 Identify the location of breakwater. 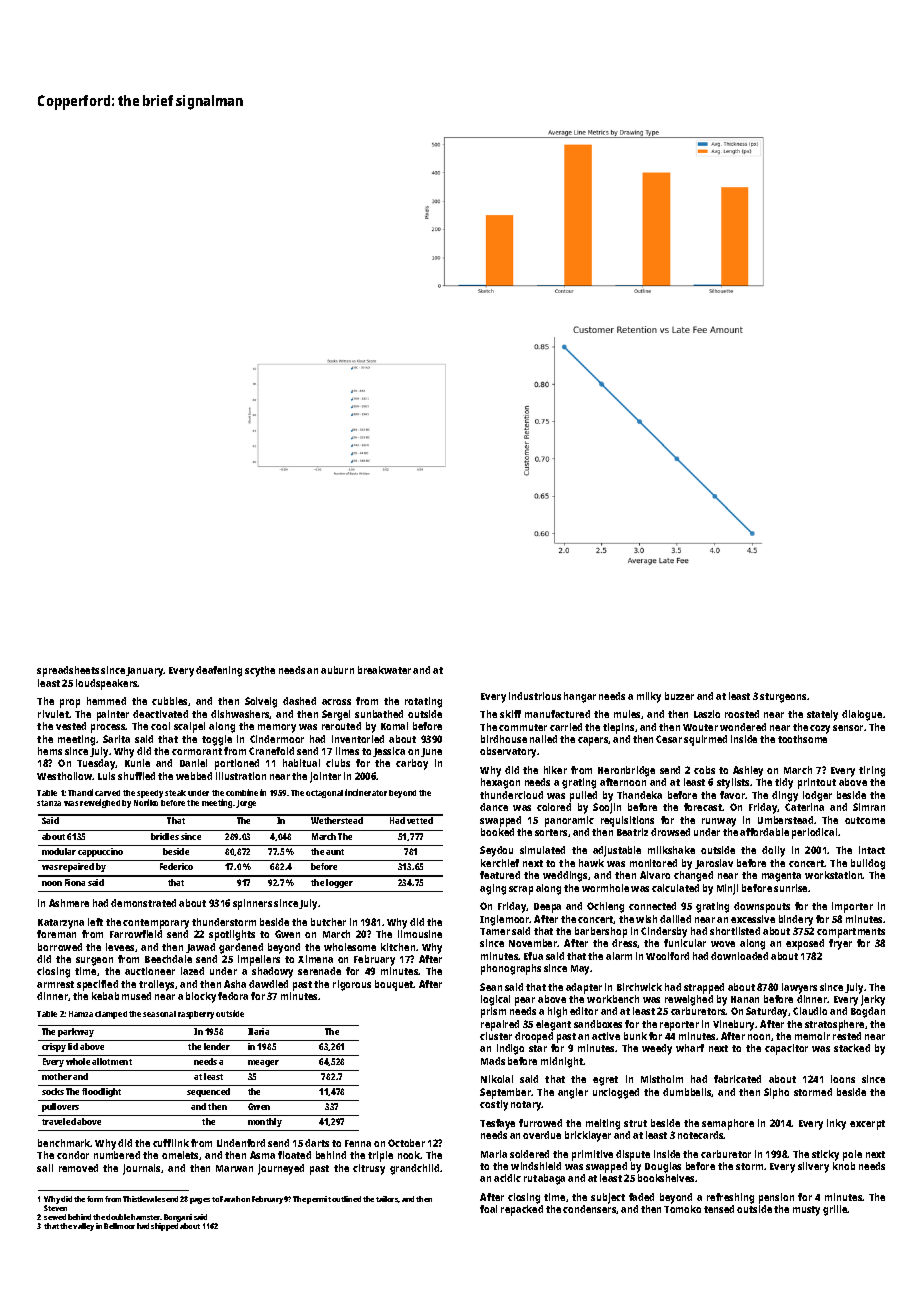
(384, 670).
